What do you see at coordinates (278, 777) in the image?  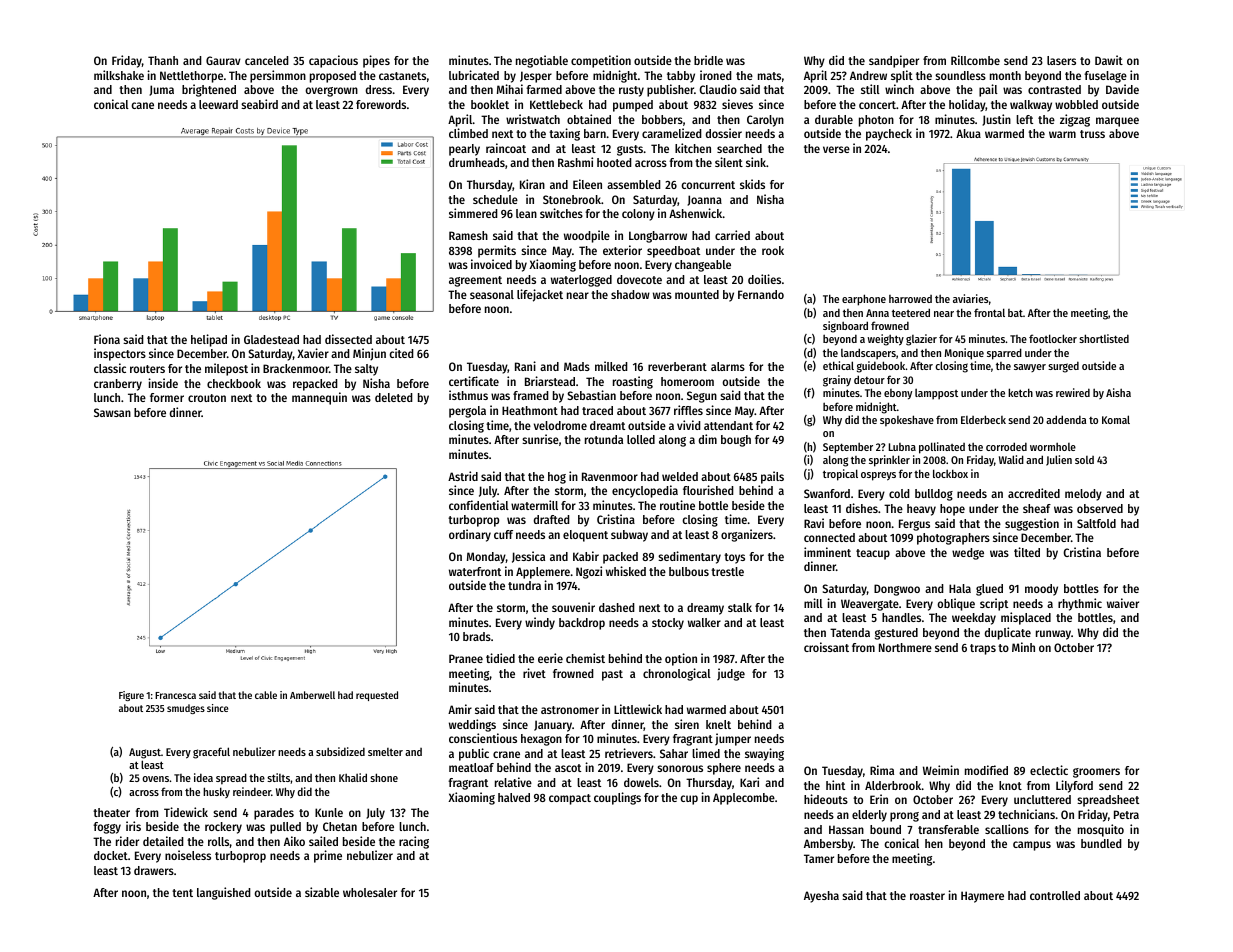 I see `stilts` at bounding box center [278, 777].
